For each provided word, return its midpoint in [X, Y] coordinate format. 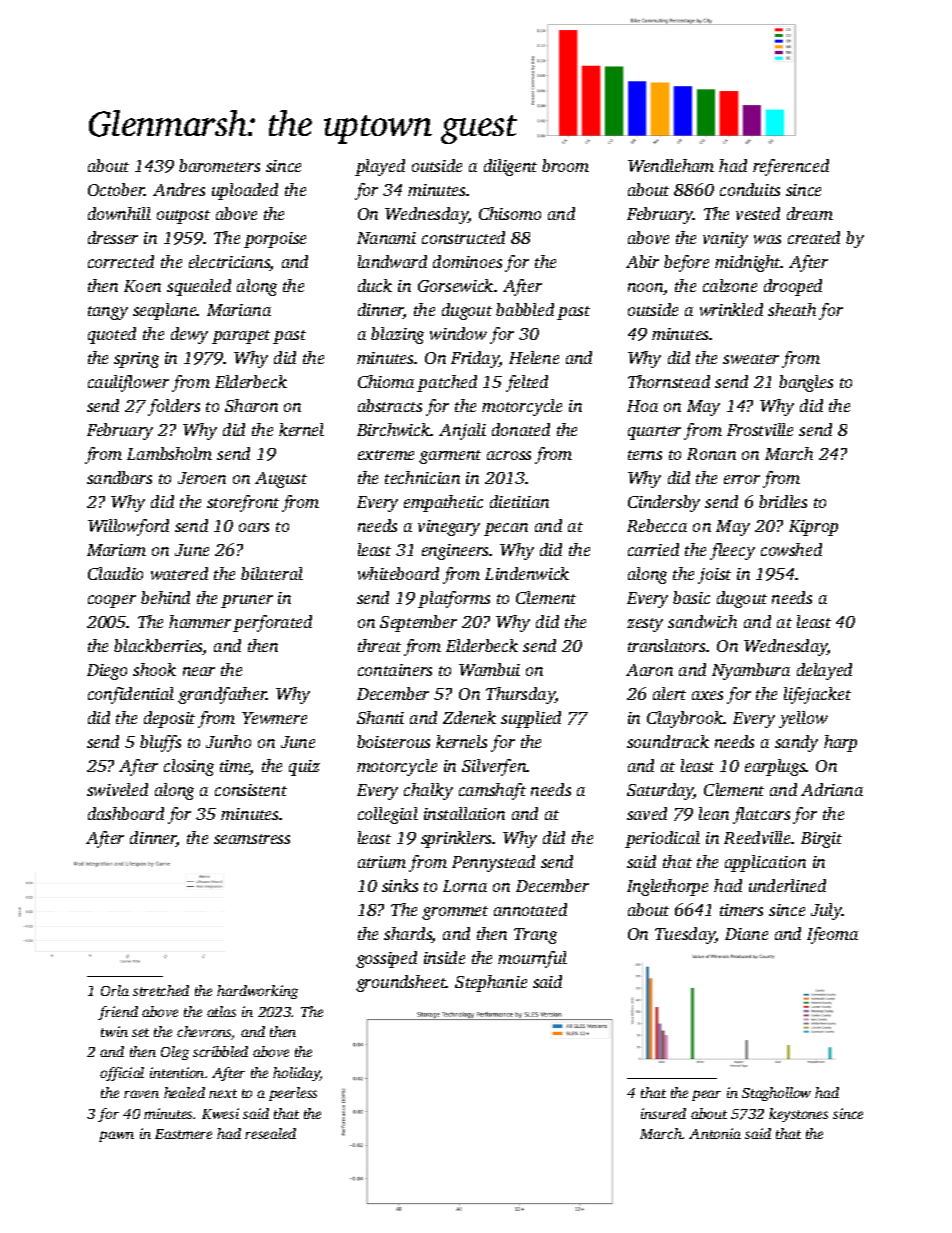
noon [646, 289]
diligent [510, 167]
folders [174, 407]
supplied [531, 719]
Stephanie [491, 983]
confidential [131, 695]
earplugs [775, 767]
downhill [119, 213]
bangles [806, 383]
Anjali [462, 431]
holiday [296, 1074]
